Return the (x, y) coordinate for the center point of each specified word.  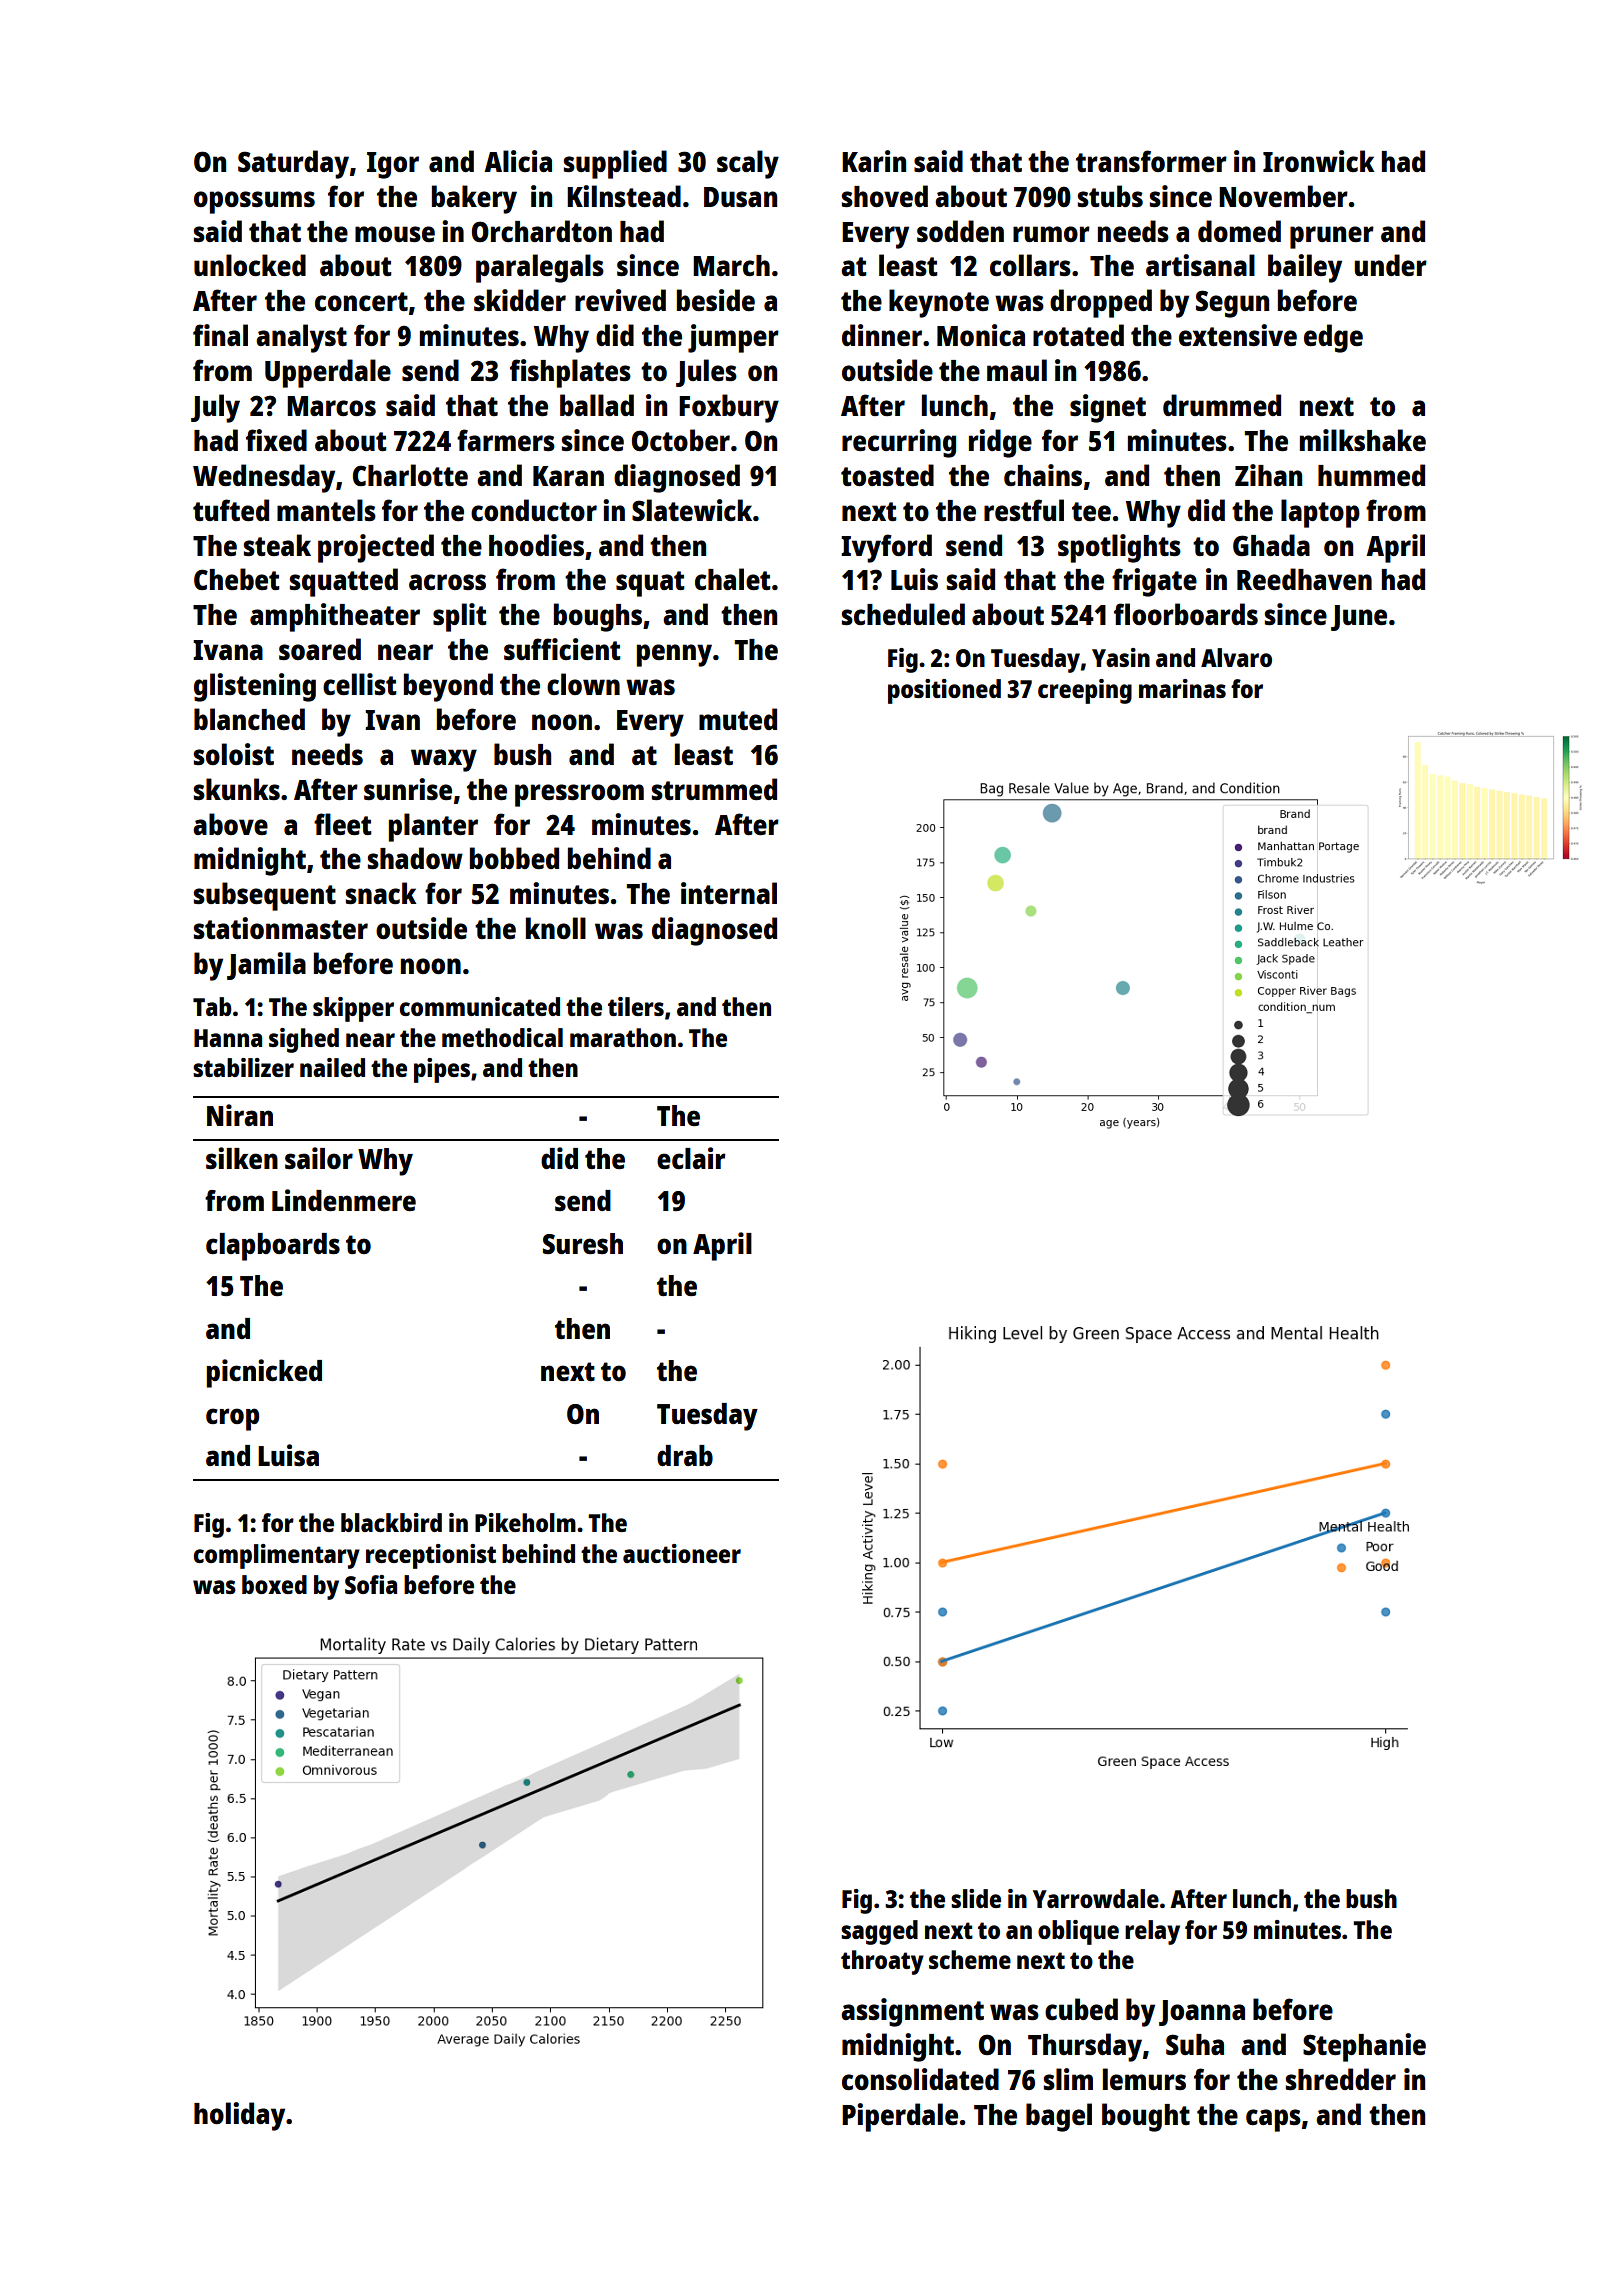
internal (729, 893)
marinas (1182, 688)
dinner (882, 335)
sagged (879, 1932)
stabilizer (243, 1067)
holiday (239, 2116)
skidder (520, 300)
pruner (1332, 237)
